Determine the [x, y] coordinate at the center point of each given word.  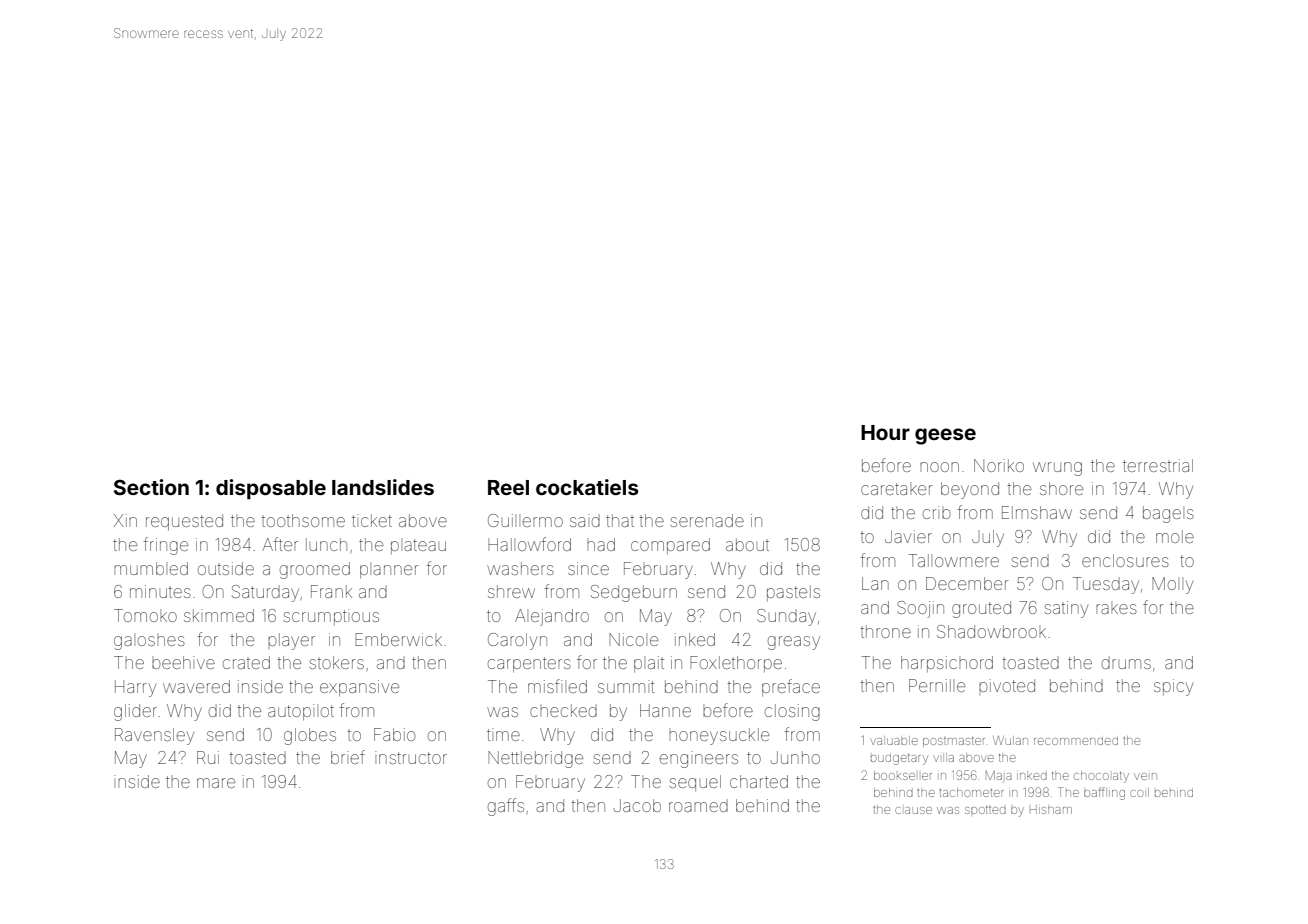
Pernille [937, 685]
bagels [1168, 514]
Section [151, 487]
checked [563, 710]
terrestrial [1158, 465]
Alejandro [552, 617]
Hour [885, 432]
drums [1126, 662]
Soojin [920, 609]
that [620, 520]
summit [626, 686]
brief [348, 757]
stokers [337, 662]
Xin [125, 520]
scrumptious [331, 617]
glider [135, 712]
